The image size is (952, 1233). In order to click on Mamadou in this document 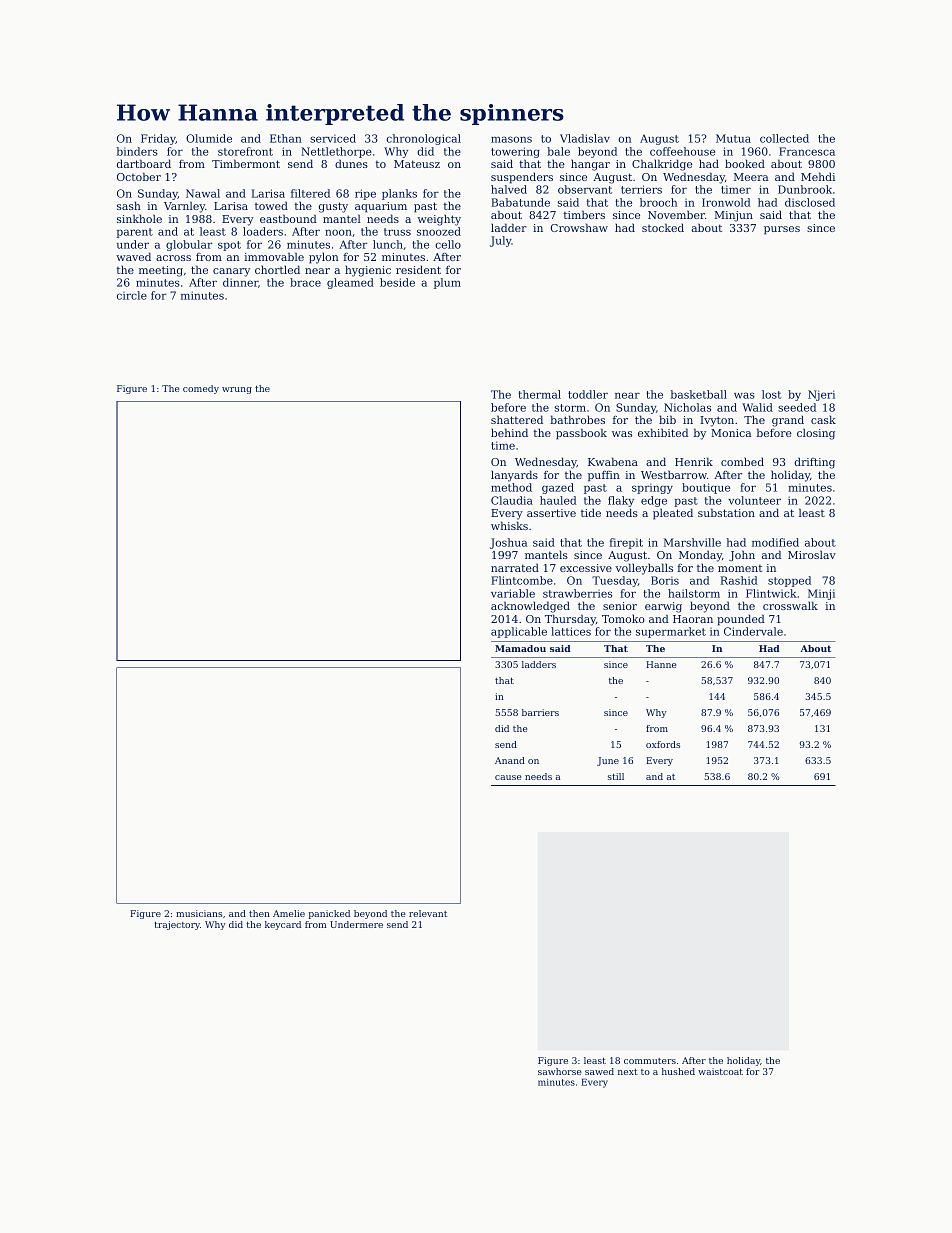, I will do `click(520, 648)`.
